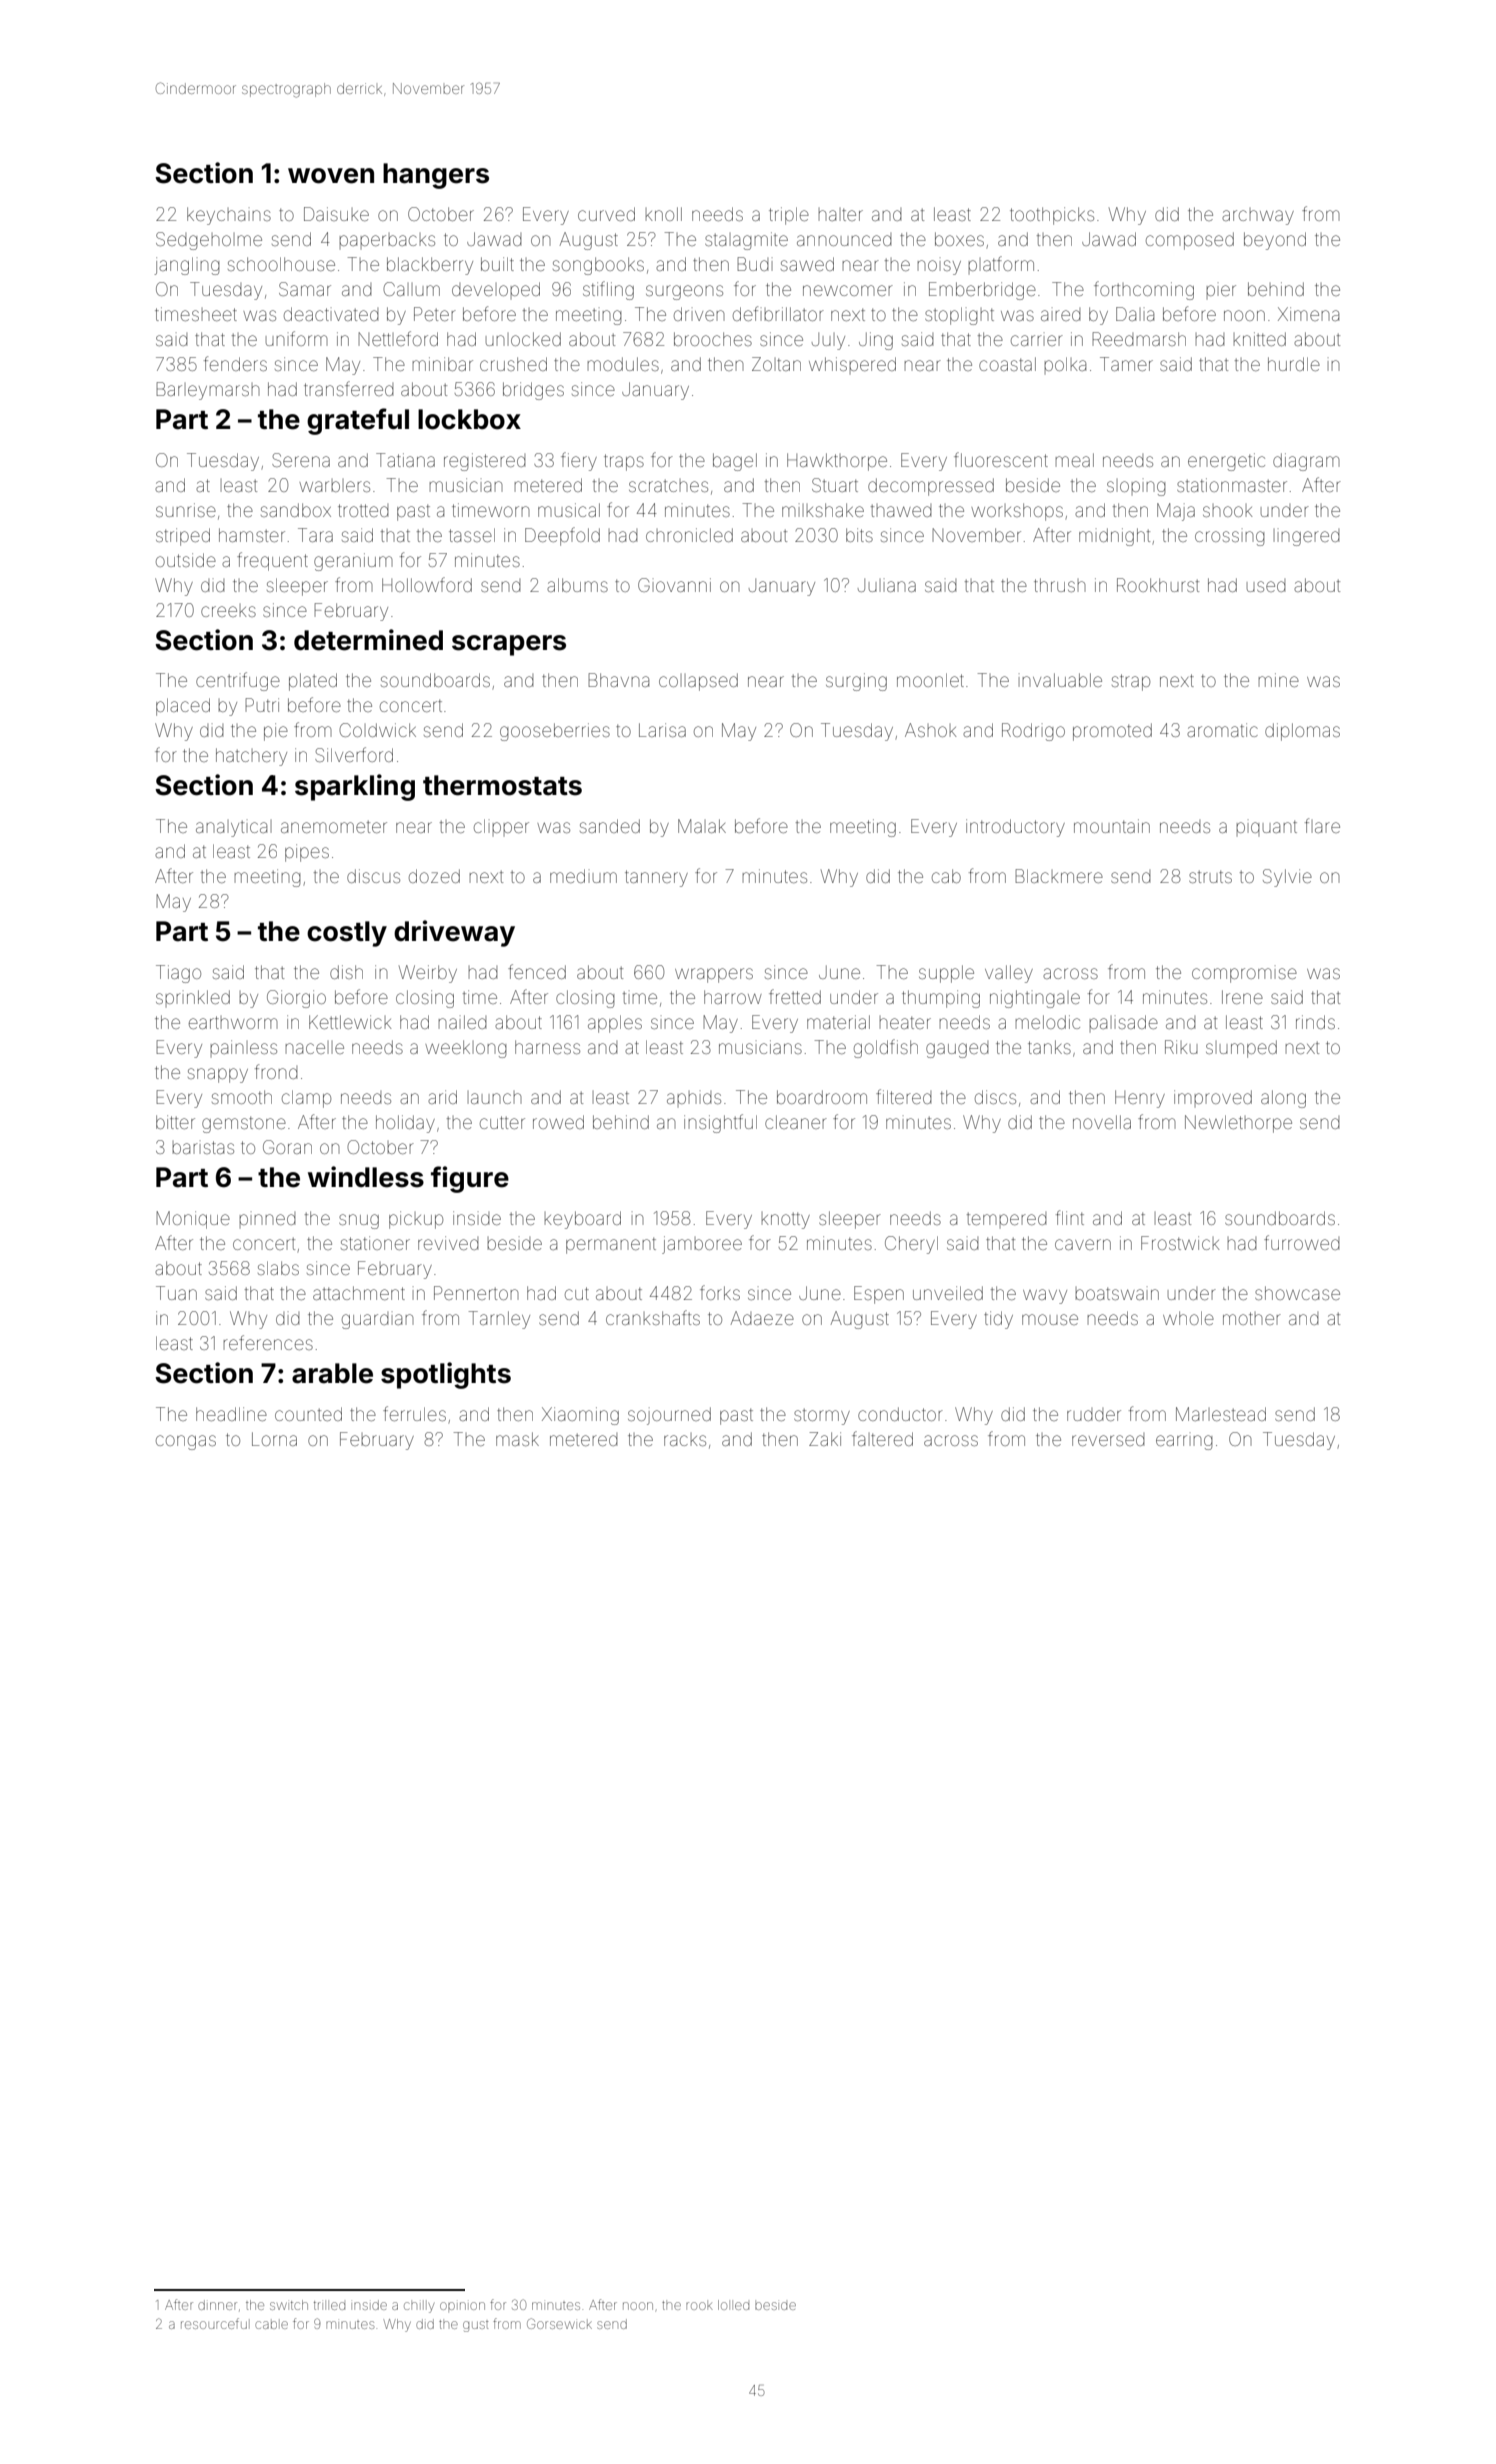  Describe the element at coordinates (1302, 732) in the page. I see `diplomas` at that location.
